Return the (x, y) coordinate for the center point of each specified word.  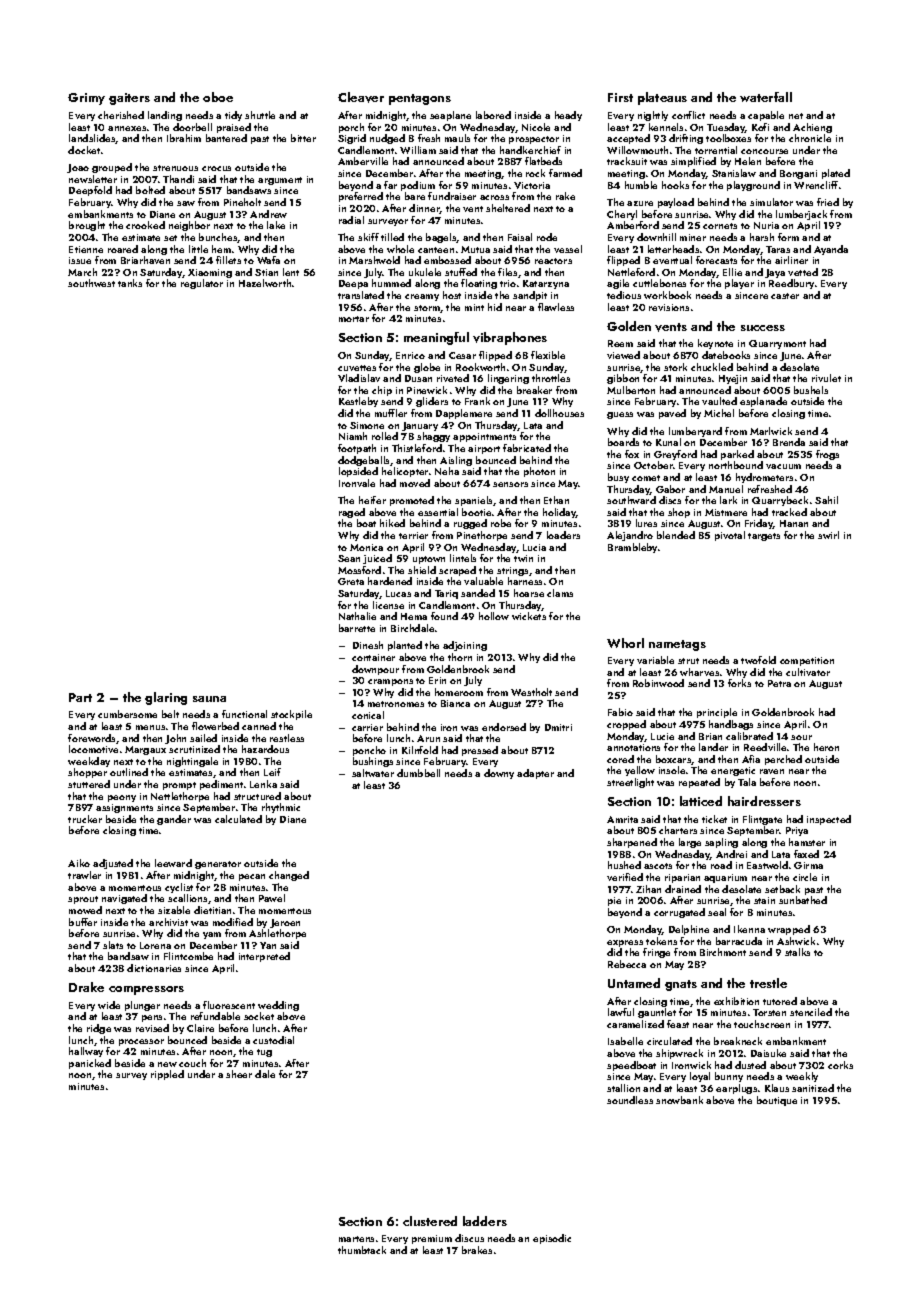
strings (512, 571)
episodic (552, 1239)
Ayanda (831, 250)
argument (280, 181)
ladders (485, 1221)
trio (508, 283)
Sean (349, 558)
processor (141, 1042)
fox (632, 454)
